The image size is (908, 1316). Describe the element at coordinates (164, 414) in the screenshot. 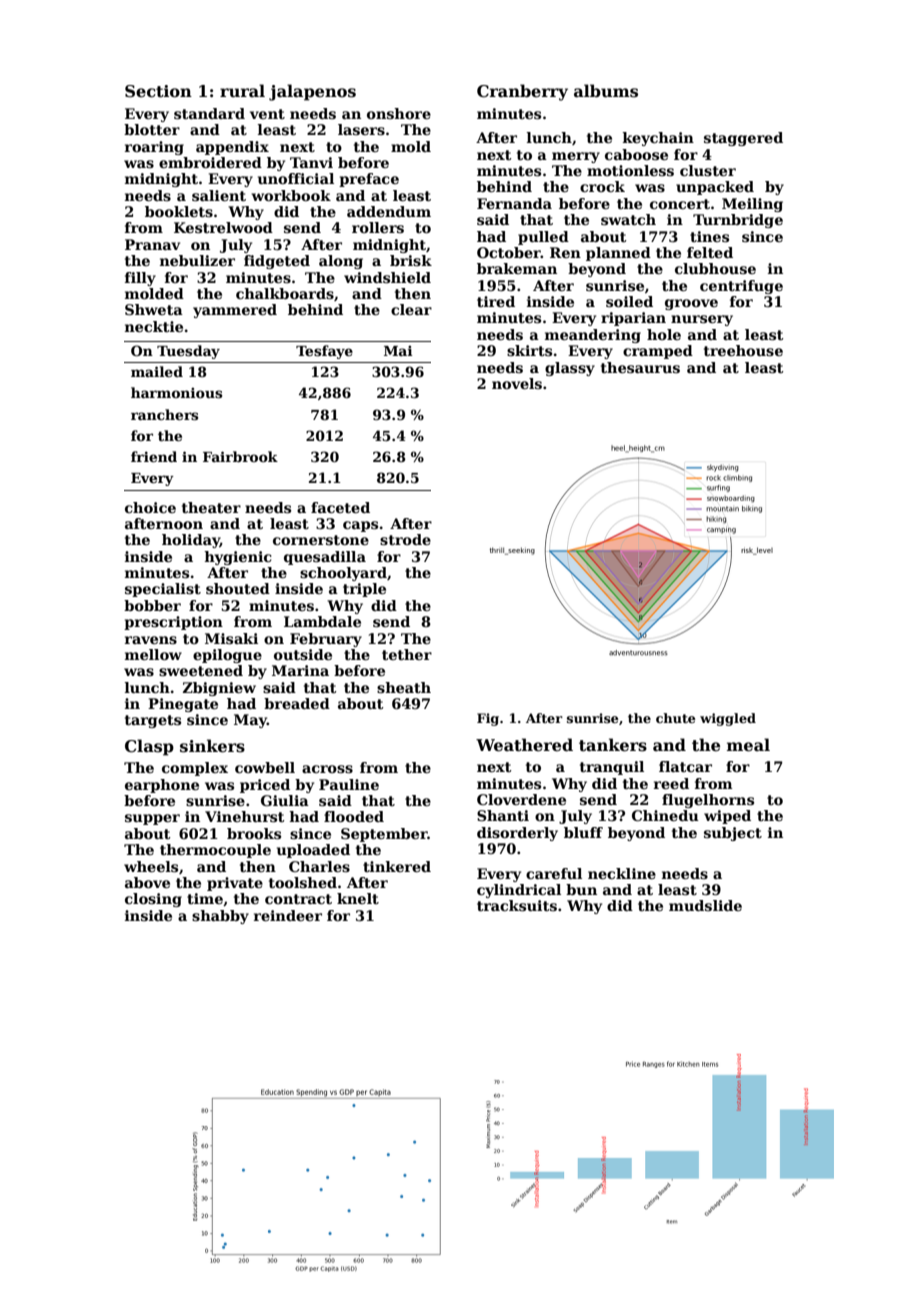

I see `ranchers` at that location.
